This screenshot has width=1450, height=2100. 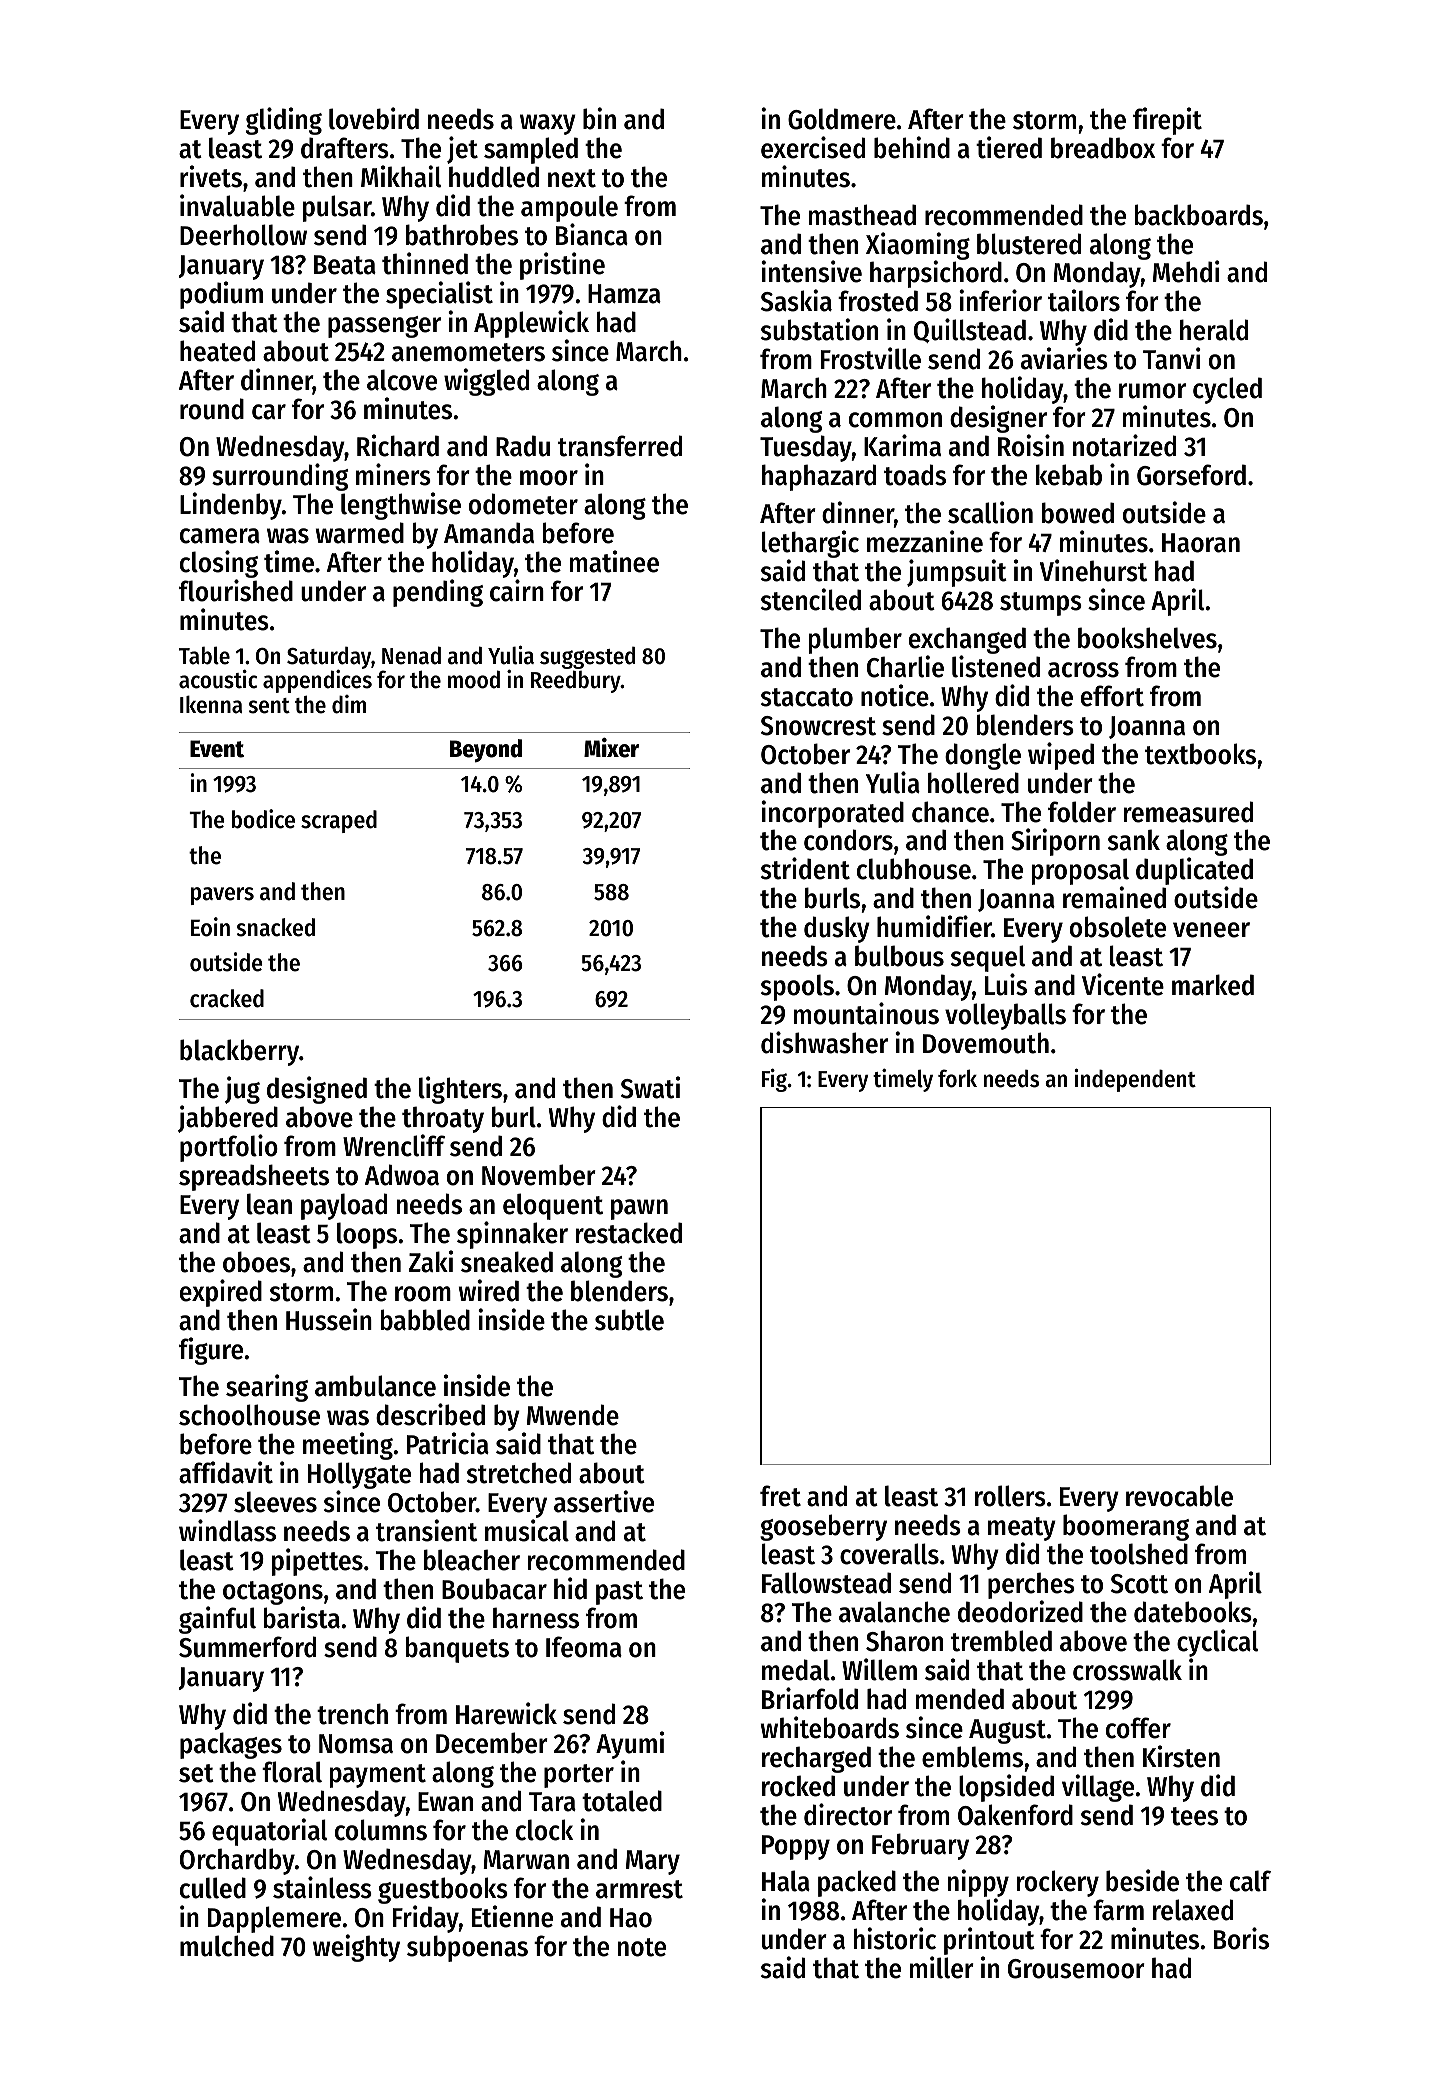 I want to click on culled, so click(x=213, y=1888).
